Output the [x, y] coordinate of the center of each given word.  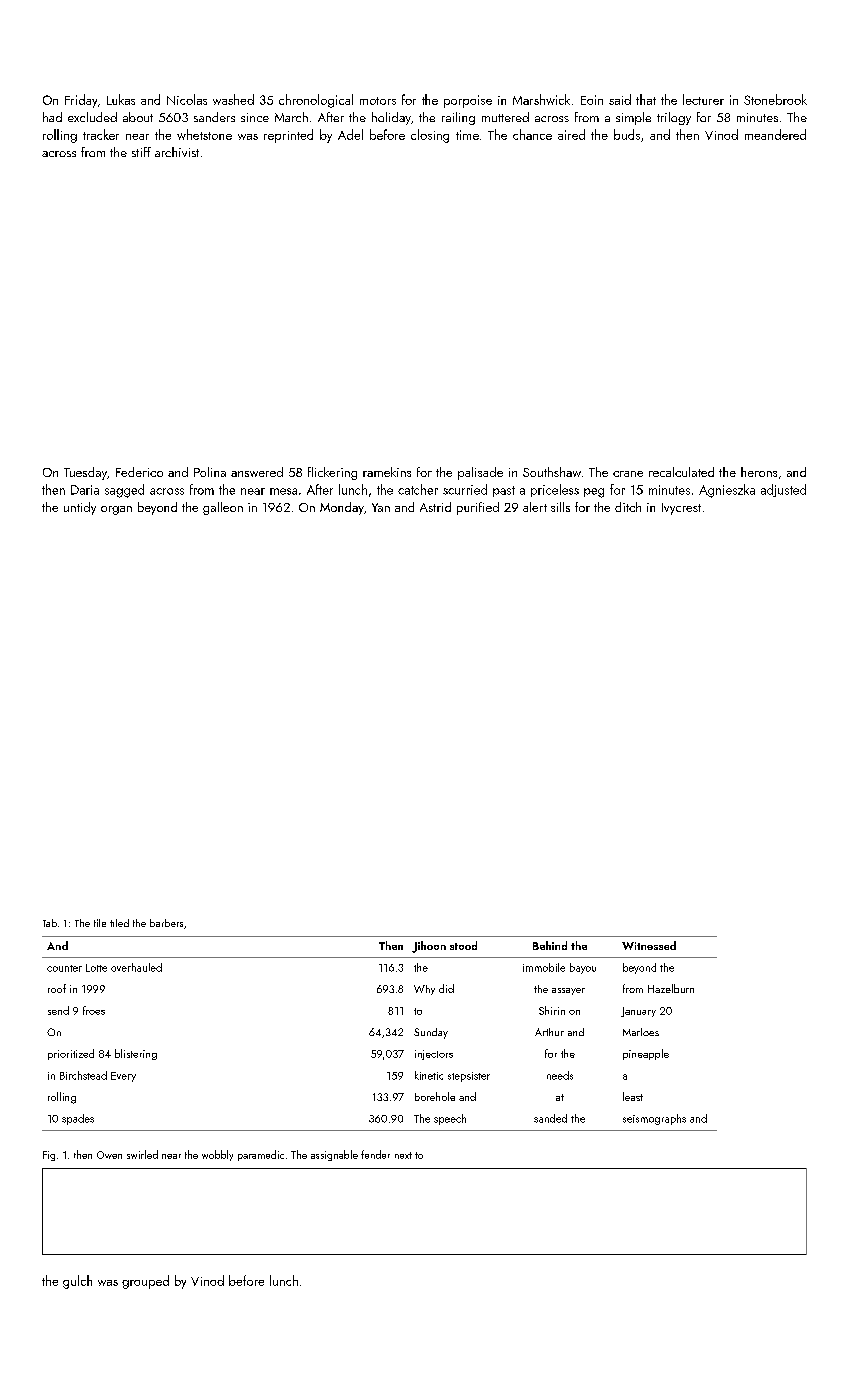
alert [535, 507]
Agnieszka [727, 491]
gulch [77, 1282]
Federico [139, 472]
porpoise [468, 101]
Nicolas [187, 99]
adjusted [783, 490]
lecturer [703, 99]
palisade [480, 473]
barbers [166, 923]
